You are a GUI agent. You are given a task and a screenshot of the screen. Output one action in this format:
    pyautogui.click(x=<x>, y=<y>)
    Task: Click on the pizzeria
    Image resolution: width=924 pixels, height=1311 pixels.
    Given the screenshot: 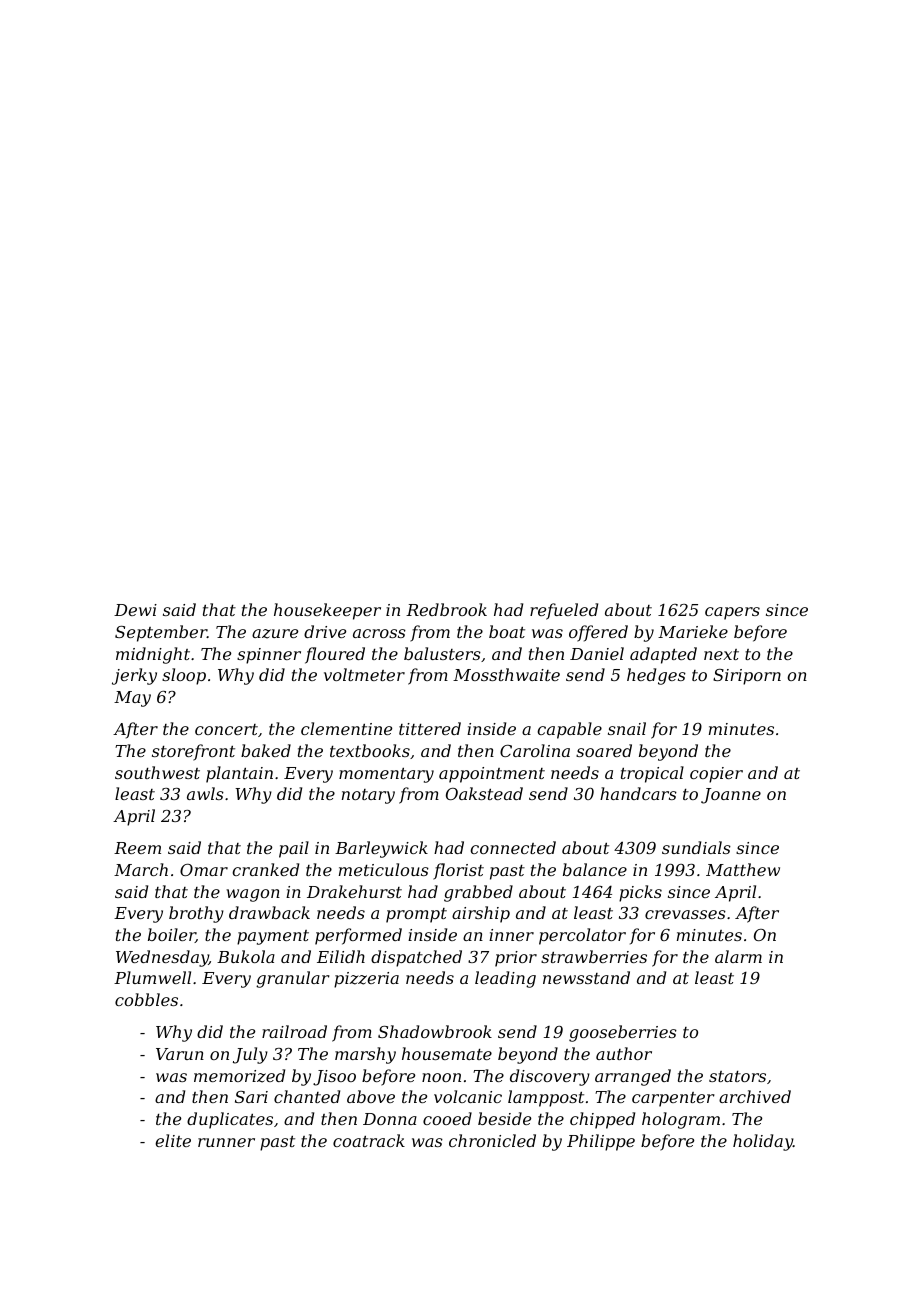 What is the action you would take?
    pyautogui.click(x=366, y=980)
